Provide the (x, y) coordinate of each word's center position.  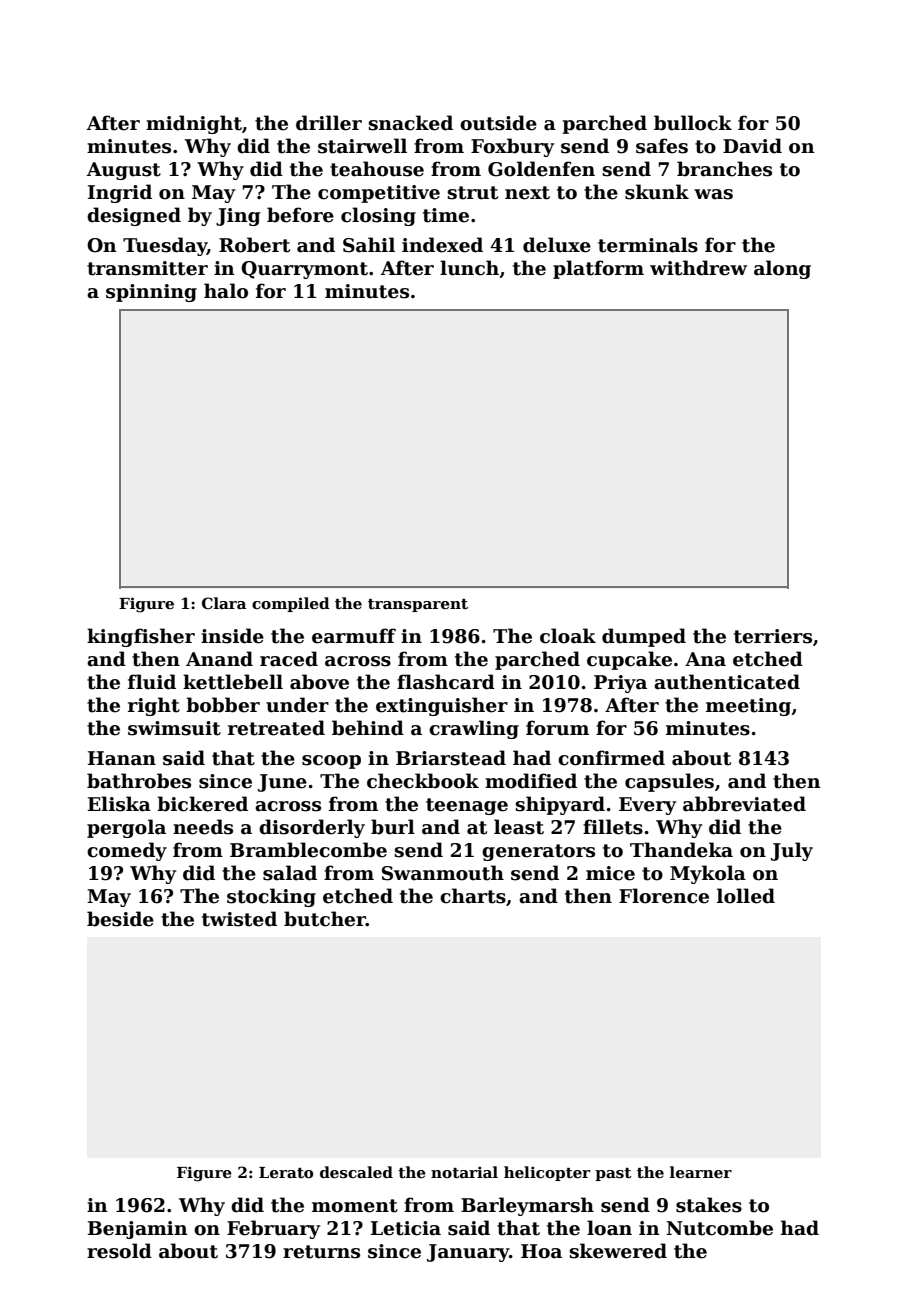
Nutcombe (719, 1228)
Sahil (369, 245)
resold (119, 1251)
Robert (254, 245)
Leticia (406, 1228)
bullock (693, 123)
